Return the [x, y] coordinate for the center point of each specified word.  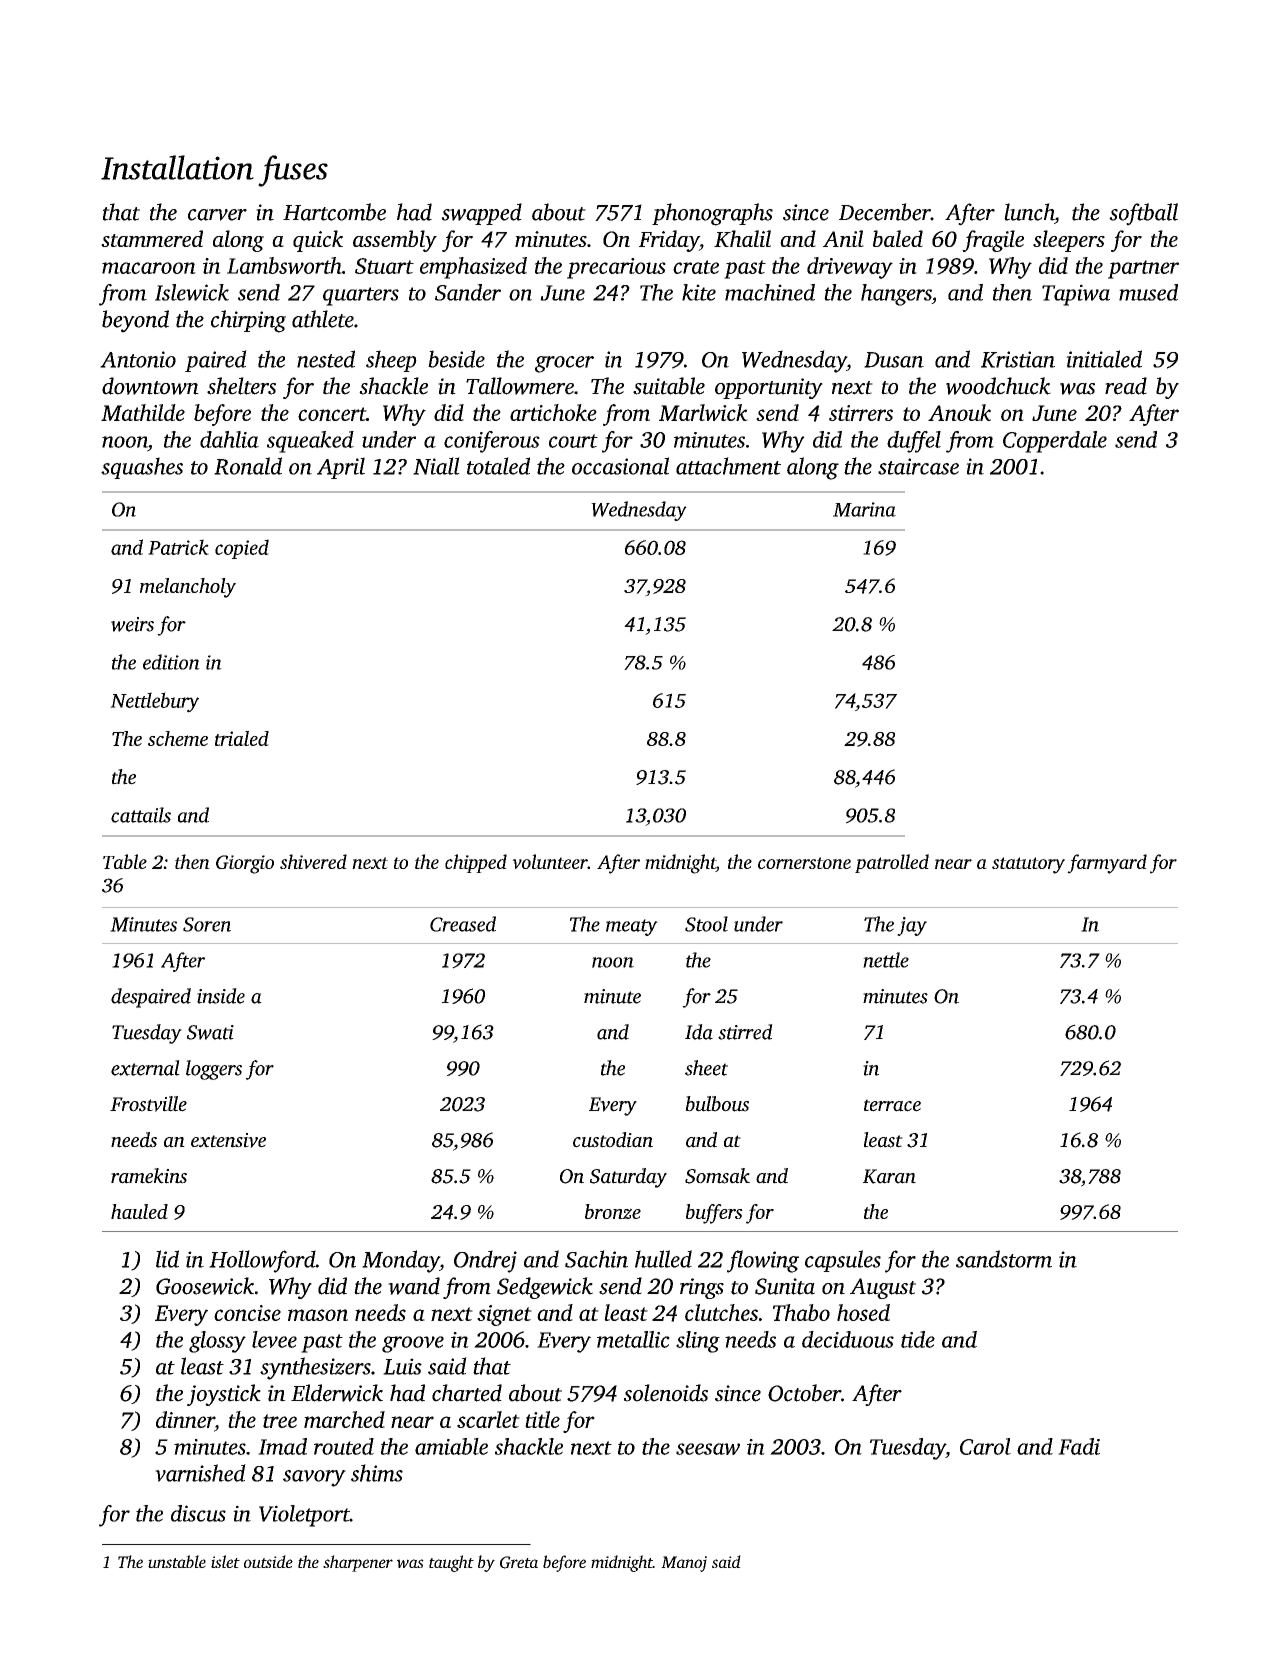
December [885, 212]
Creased [463, 924]
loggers [214, 1070]
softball [1143, 214]
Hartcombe [334, 212]
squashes [142, 468]
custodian [613, 1140]
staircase [918, 466]
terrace [892, 1105]
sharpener [358, 1563]
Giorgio [245, 864]
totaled [498, 466]
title [542, 1419]
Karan [889, 1176]
